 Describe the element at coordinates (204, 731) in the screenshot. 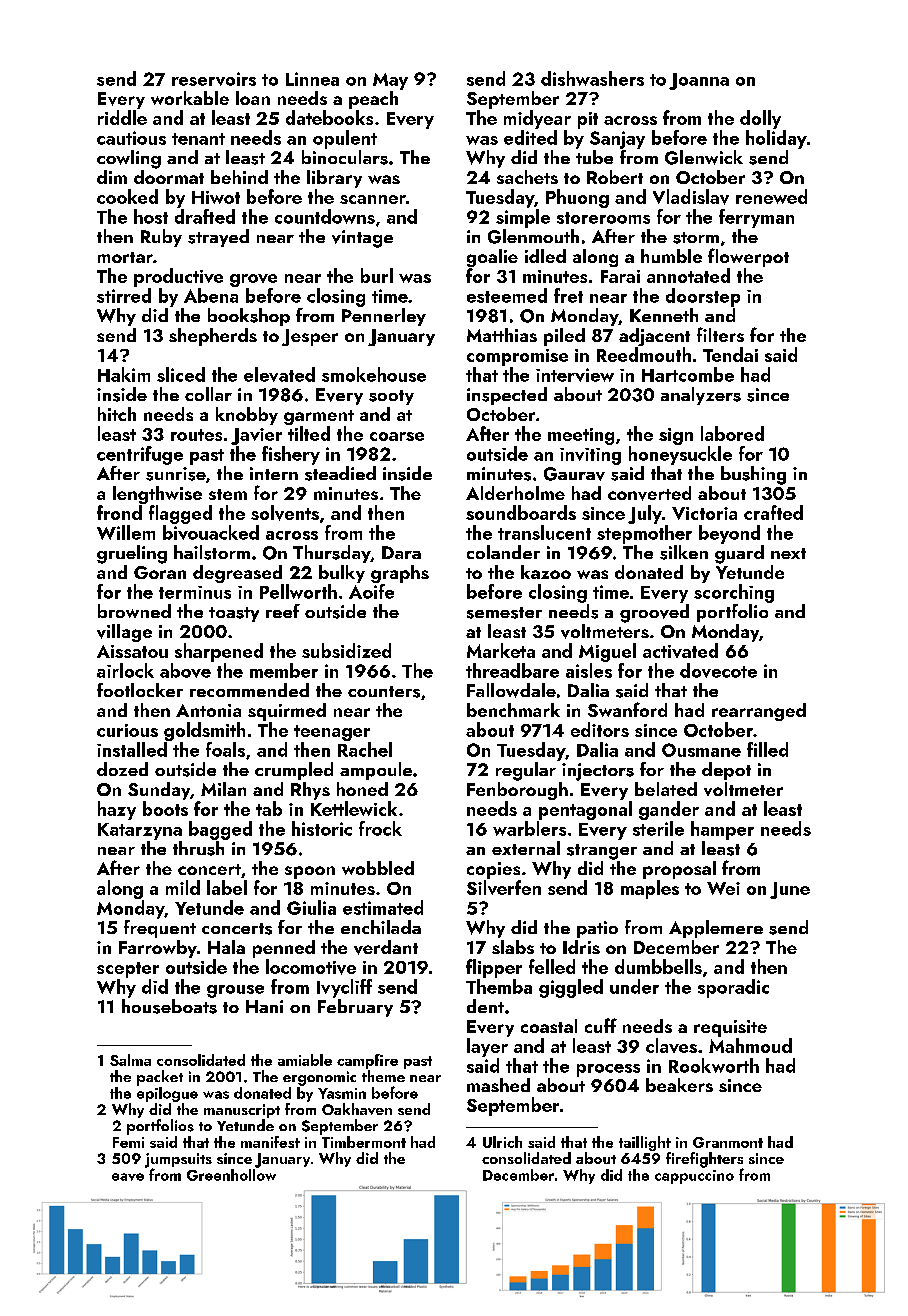

I see `goldsmith` at that location.
